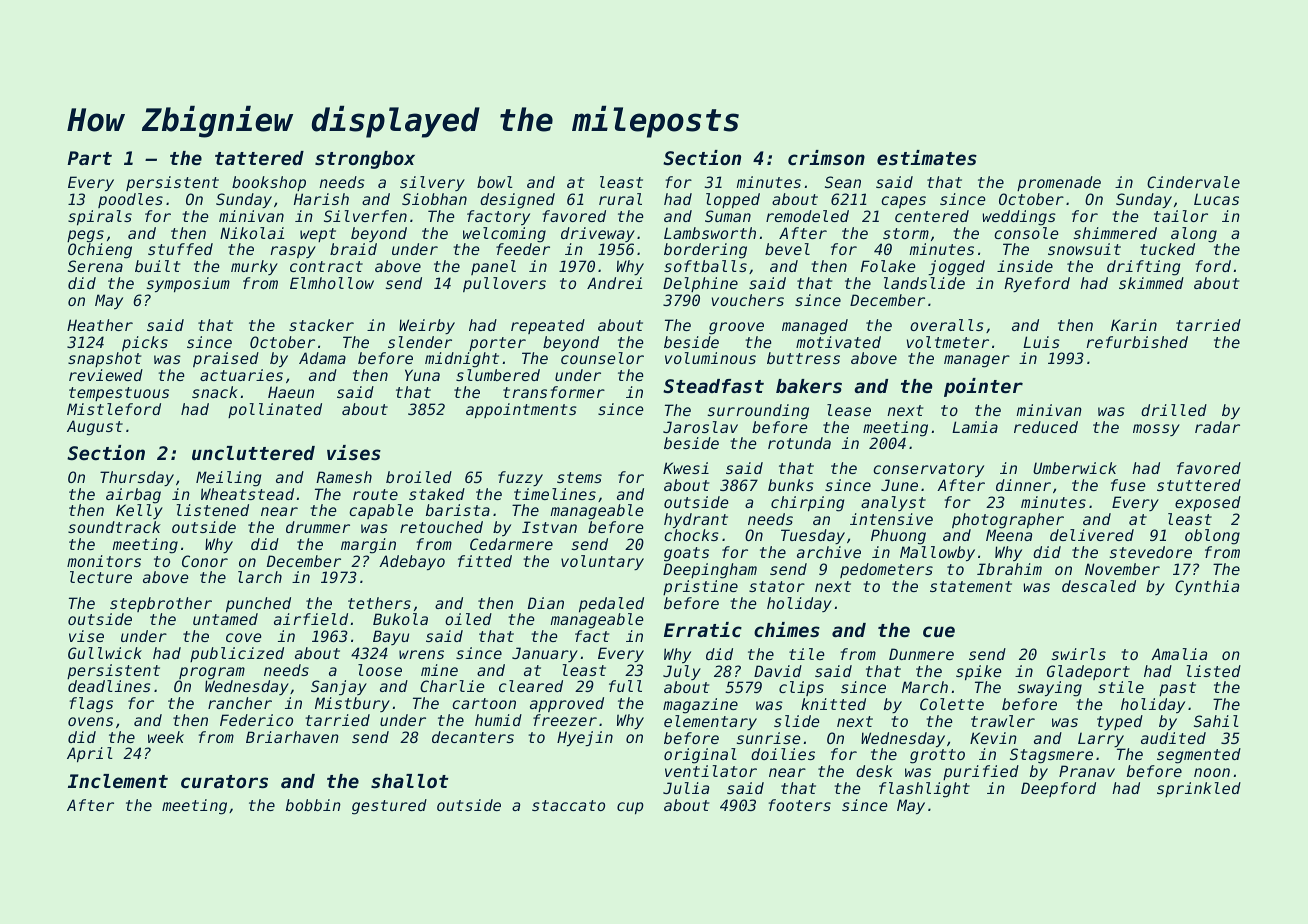 Image resolution: width=1308 pixels, height=924 pixels. What do you see at coordinates (598, 234) in the screenshot?
I see `driveway` at bounding box center [598, 234].
